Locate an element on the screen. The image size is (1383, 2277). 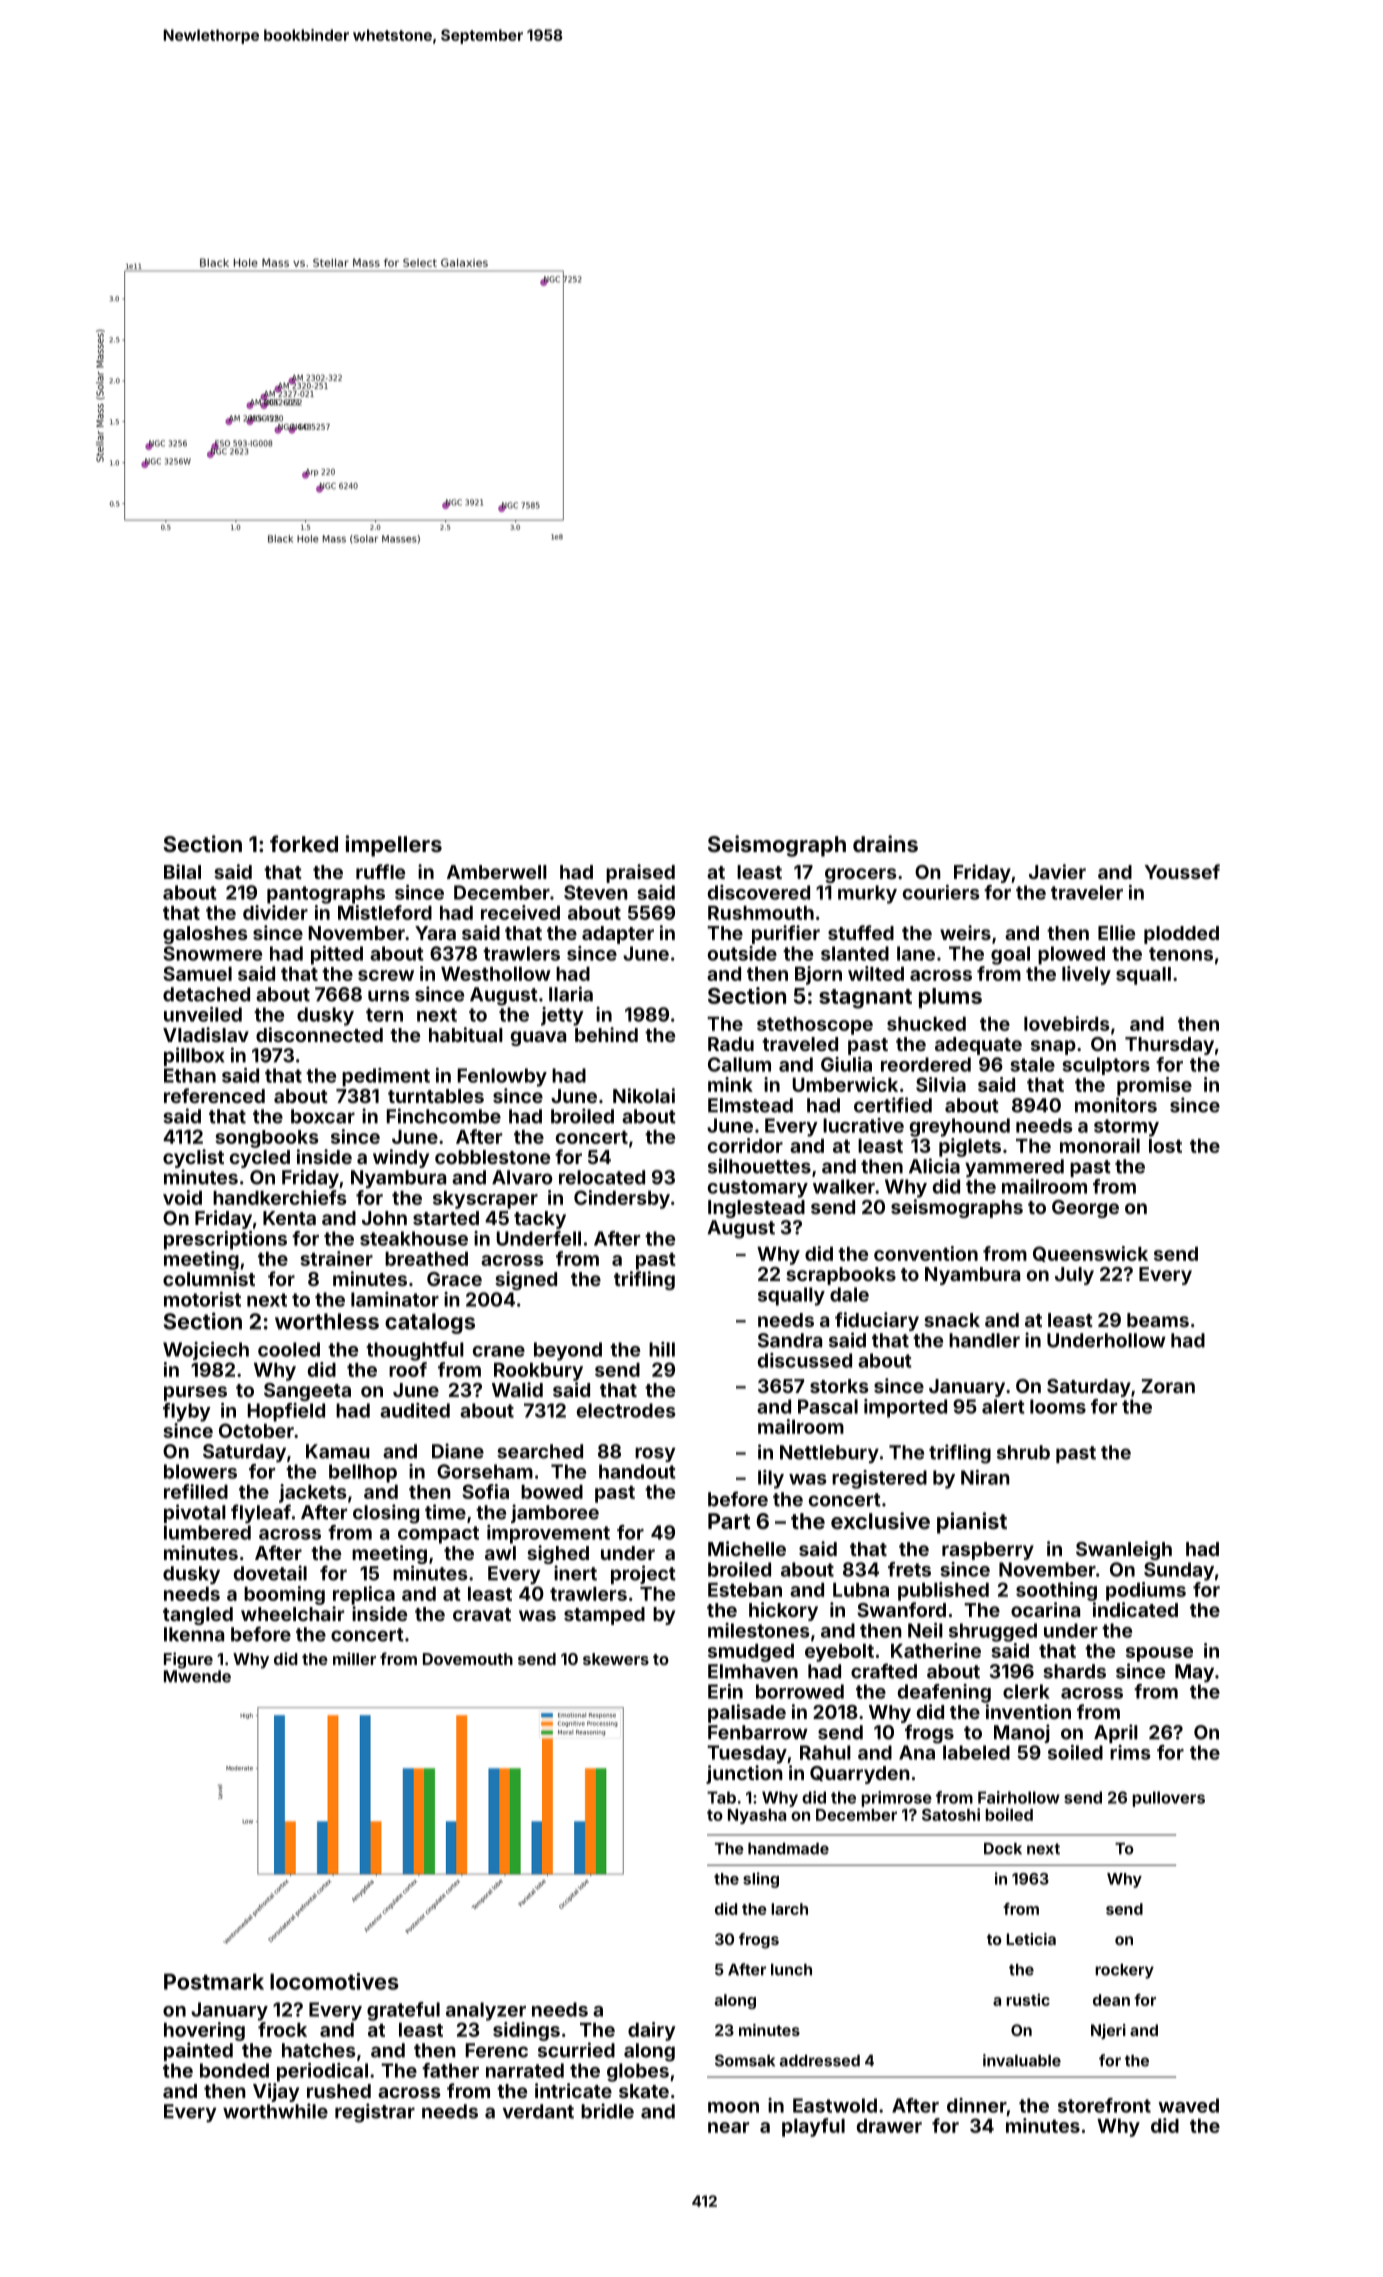
drains is located at coordinates (885, 843).
